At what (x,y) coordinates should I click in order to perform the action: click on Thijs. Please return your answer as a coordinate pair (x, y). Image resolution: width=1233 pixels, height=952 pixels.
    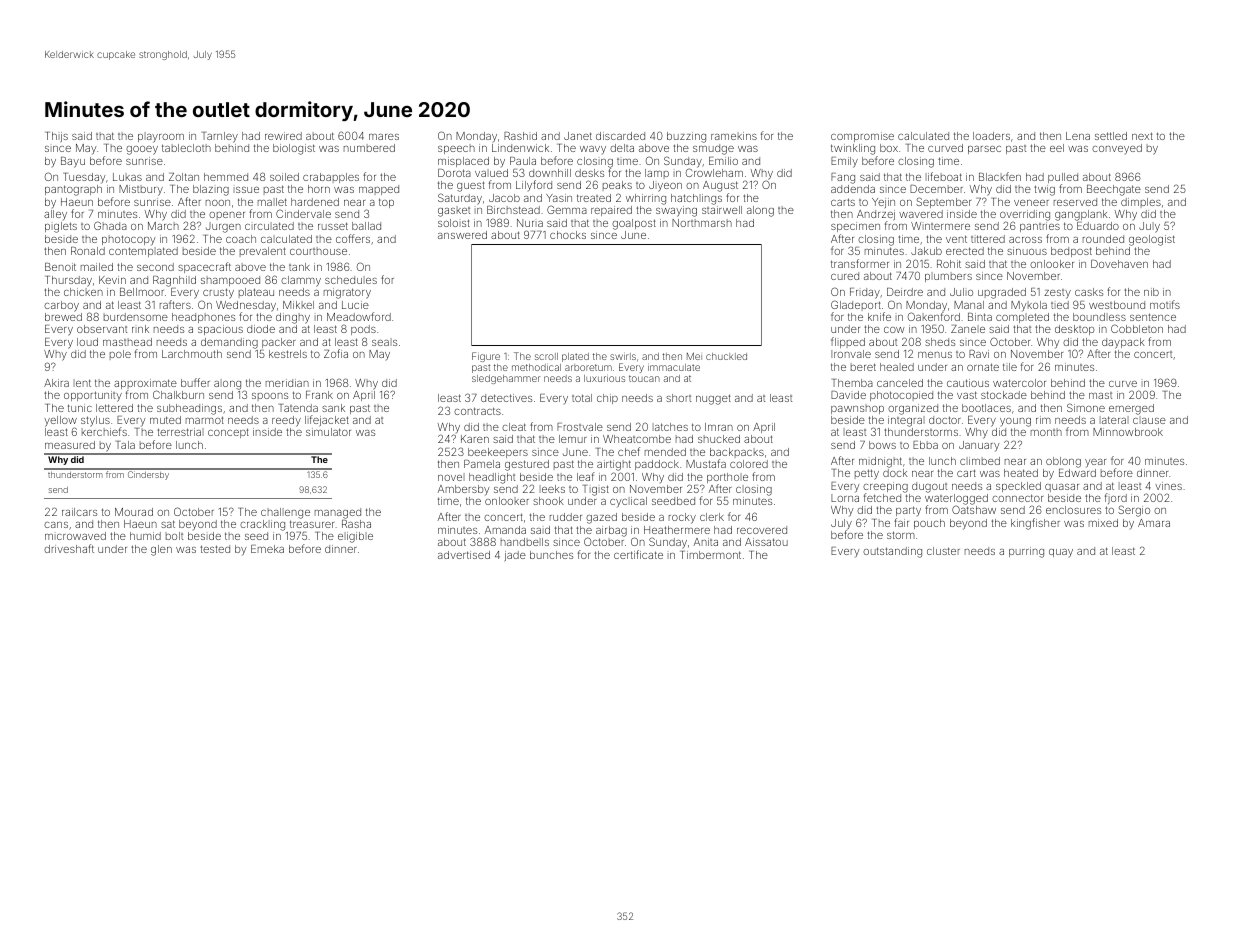
    Looking at the image, I should click on (56, 137).
